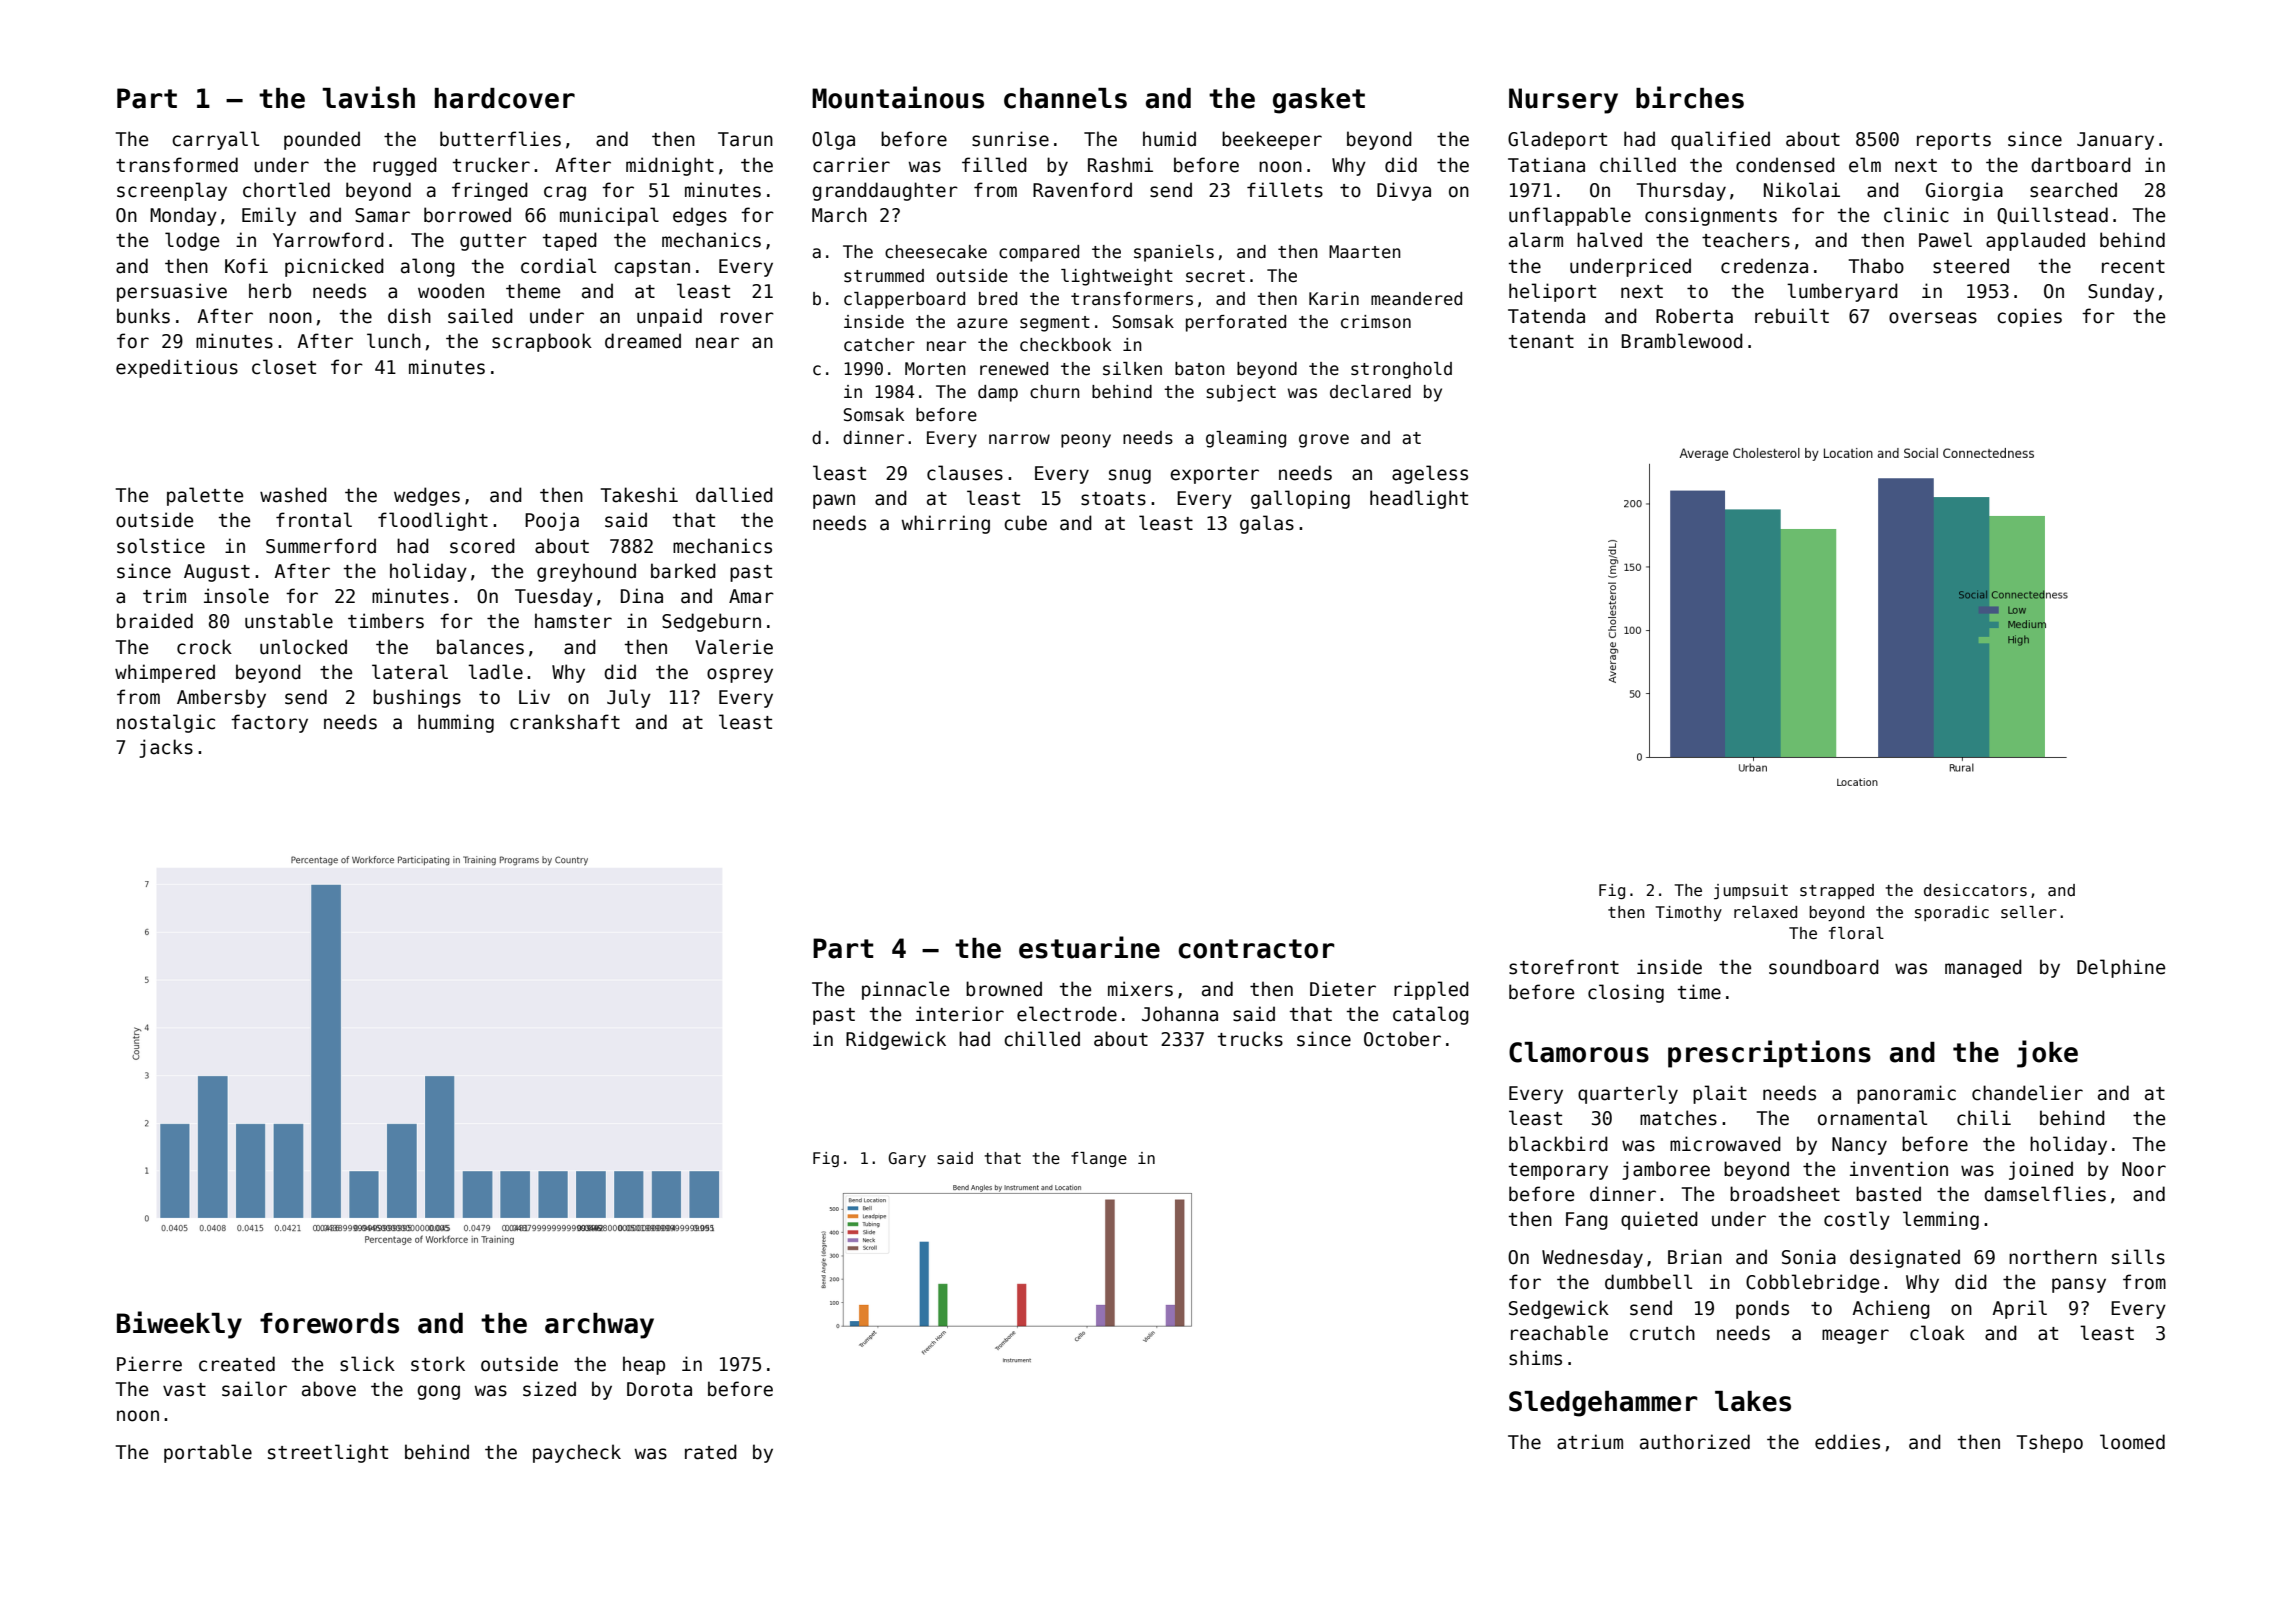 The height and width of the document is (1614, 2282). What do you see at coordinates (1682, 341) in the document?
I see `Bramblewood` at bounding box center [1682, 341].
